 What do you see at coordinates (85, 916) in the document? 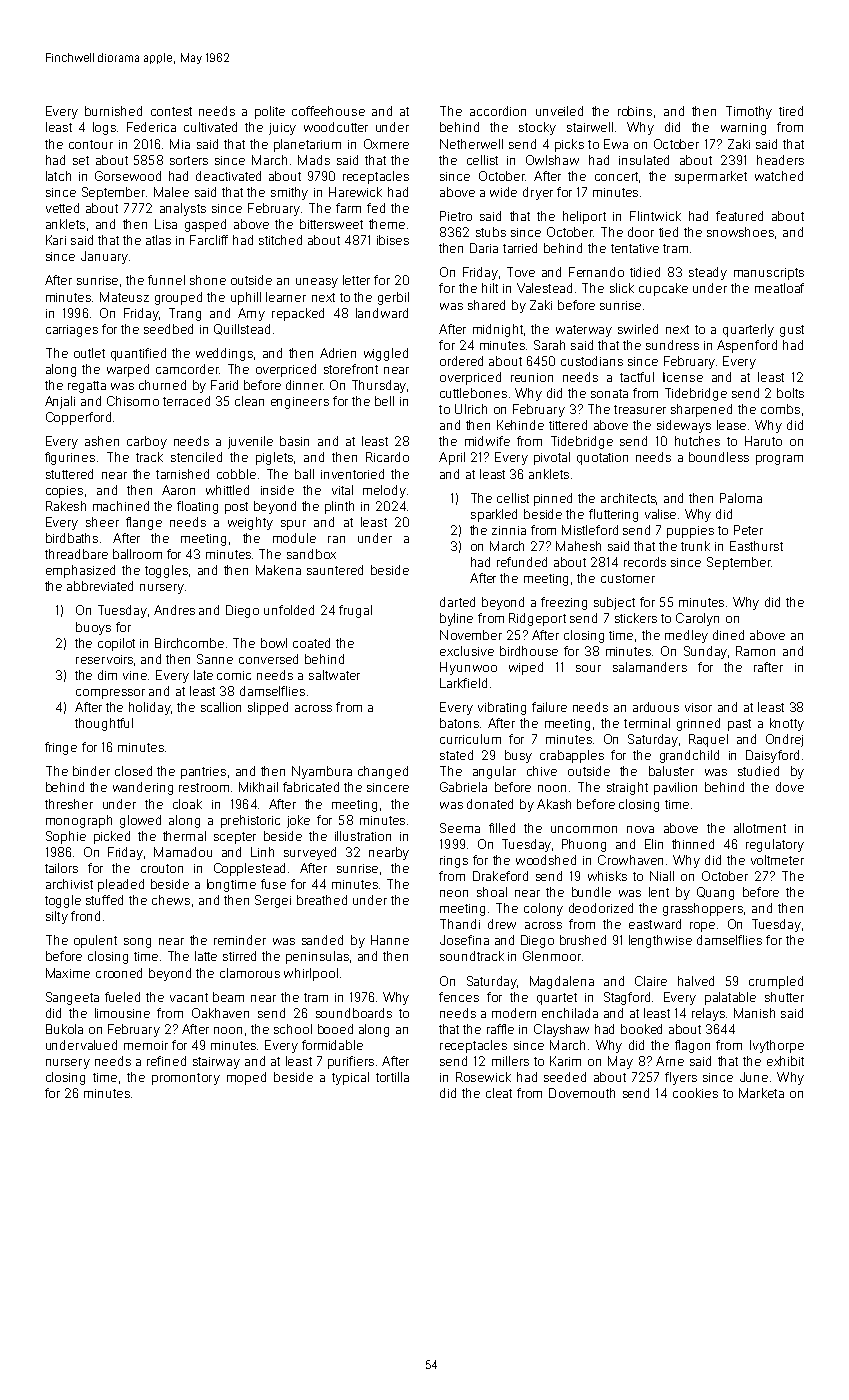
I see `frond` at bounding box center [85, 916].
